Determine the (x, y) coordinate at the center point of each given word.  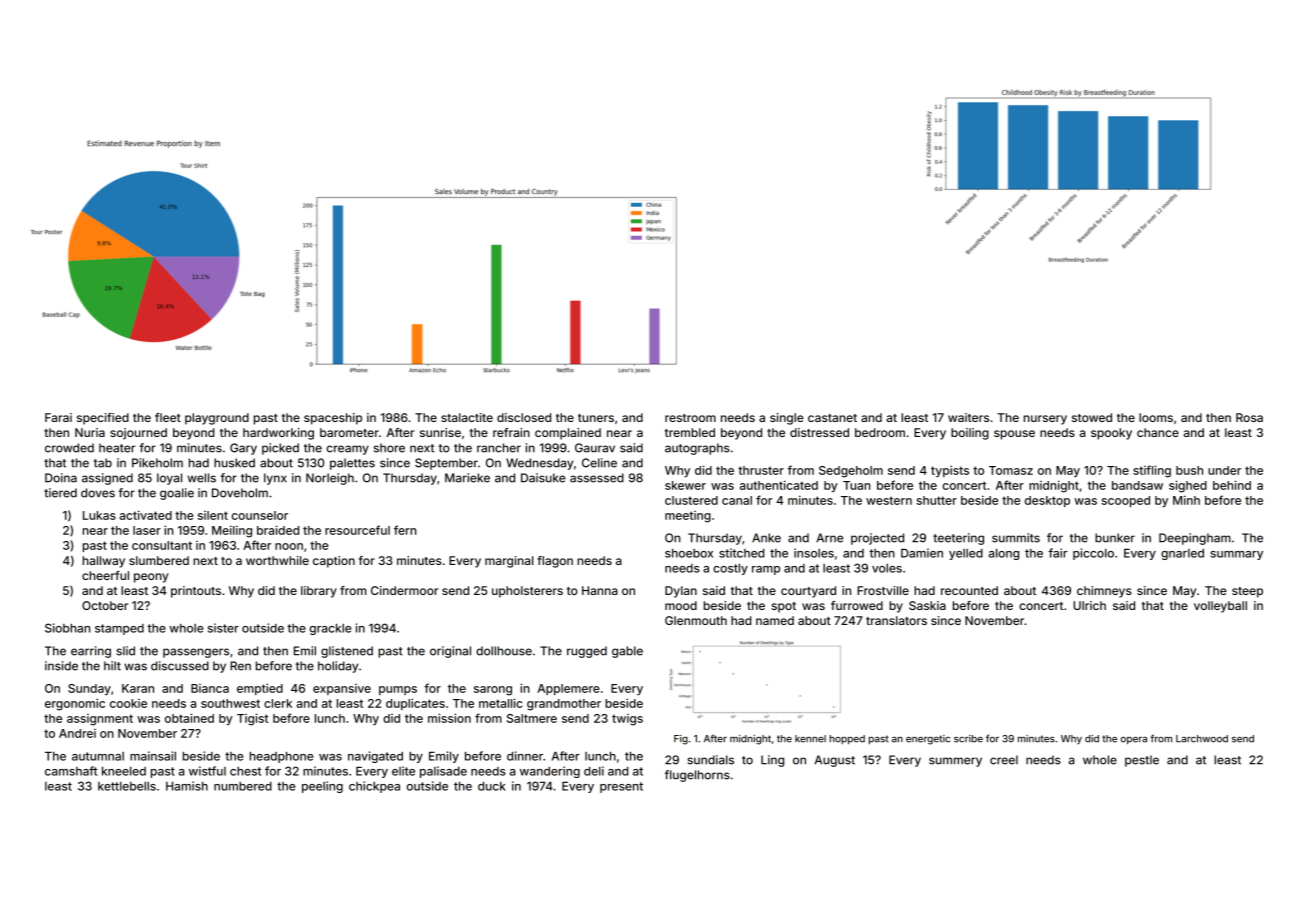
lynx (275, 479)
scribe (968, 739)
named (775, 620)
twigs (627, 720)
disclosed (524, 417)
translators (896, 620)
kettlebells (127, 786)
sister (223, 628)
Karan (138, 688)
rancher (499, 448)
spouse (1014, 435)
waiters (968, 417)
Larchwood (1202, 739)
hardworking (278, 434)
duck (492, 786)
